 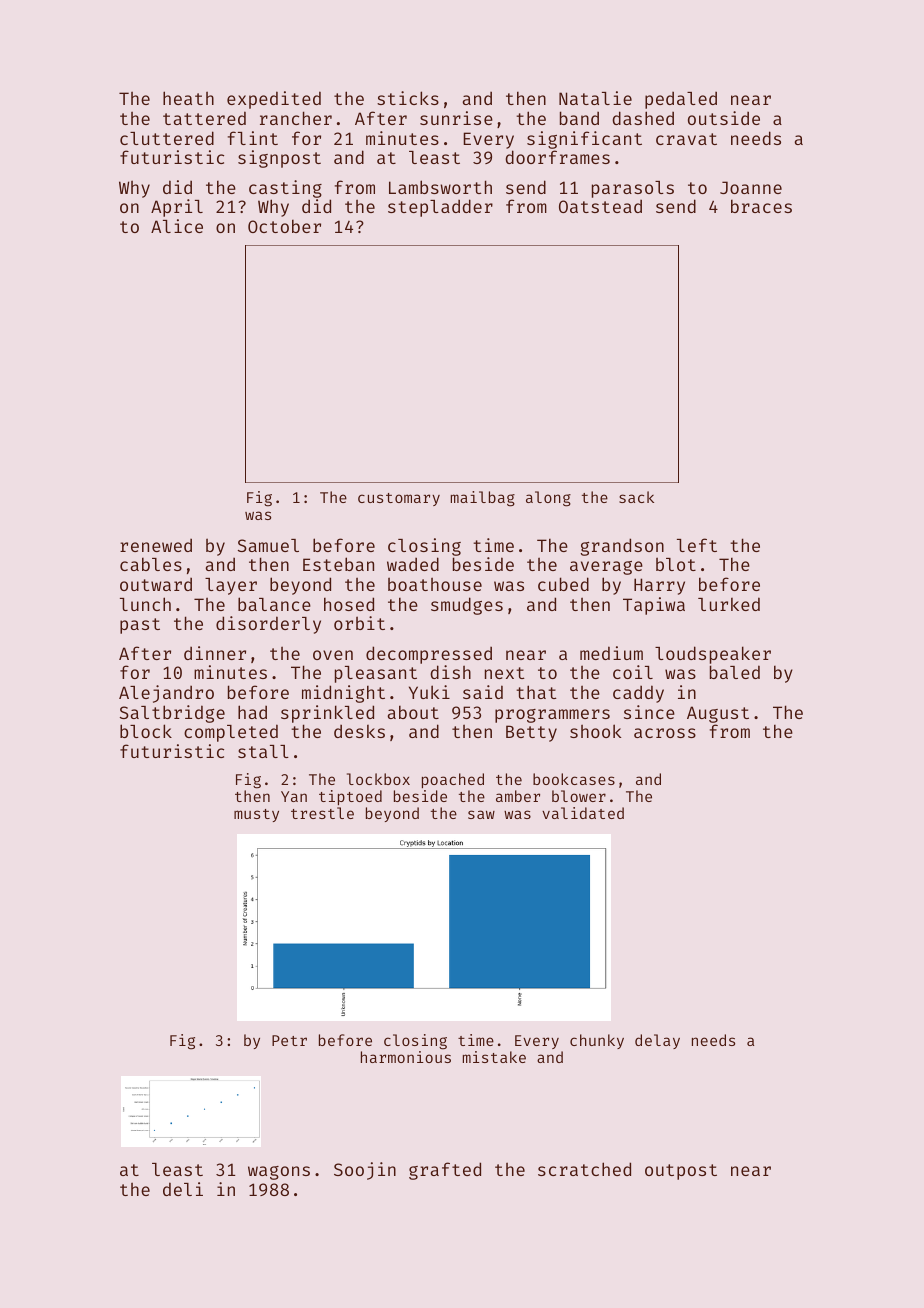 What do you see at coordinates (256, 815) in the document?
I see `musty` at bounding box center [256, 815].
